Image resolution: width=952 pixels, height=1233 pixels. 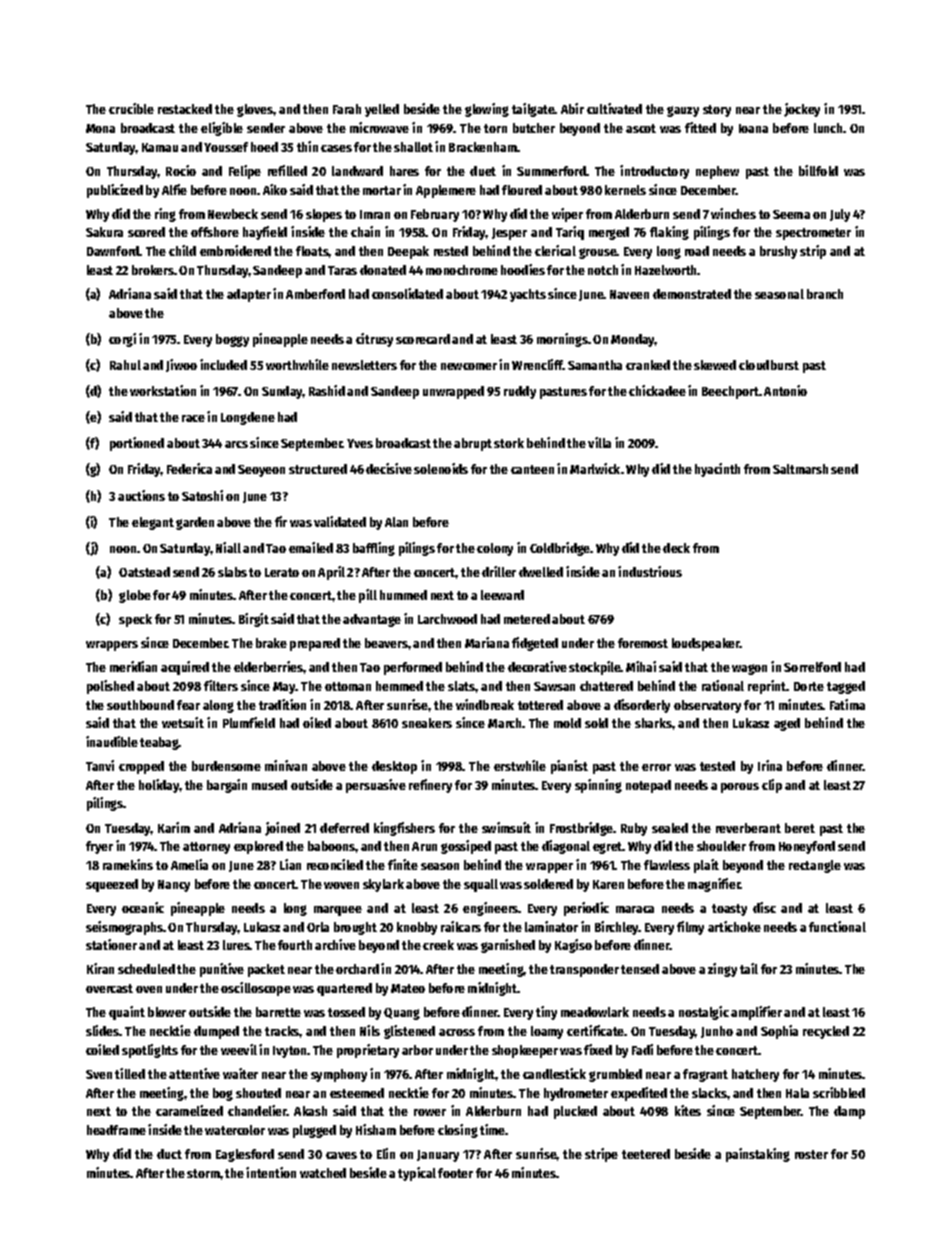 What do you see at coordinates (683, 111) in the screenshot?
I see `gauzy` at bounding box center [683, 111].
